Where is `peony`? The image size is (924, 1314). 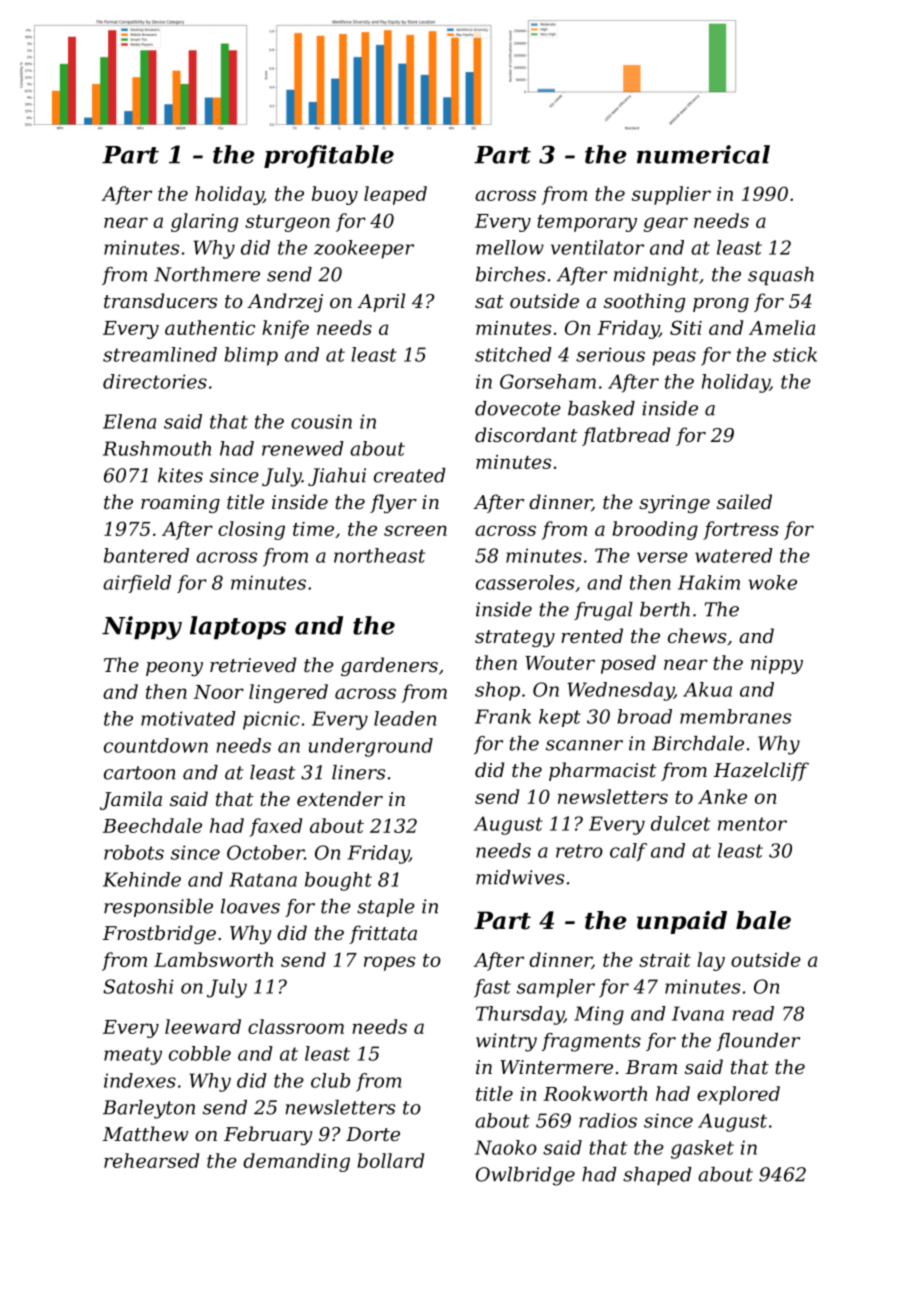 peony is located at coordinates (174, 669).
